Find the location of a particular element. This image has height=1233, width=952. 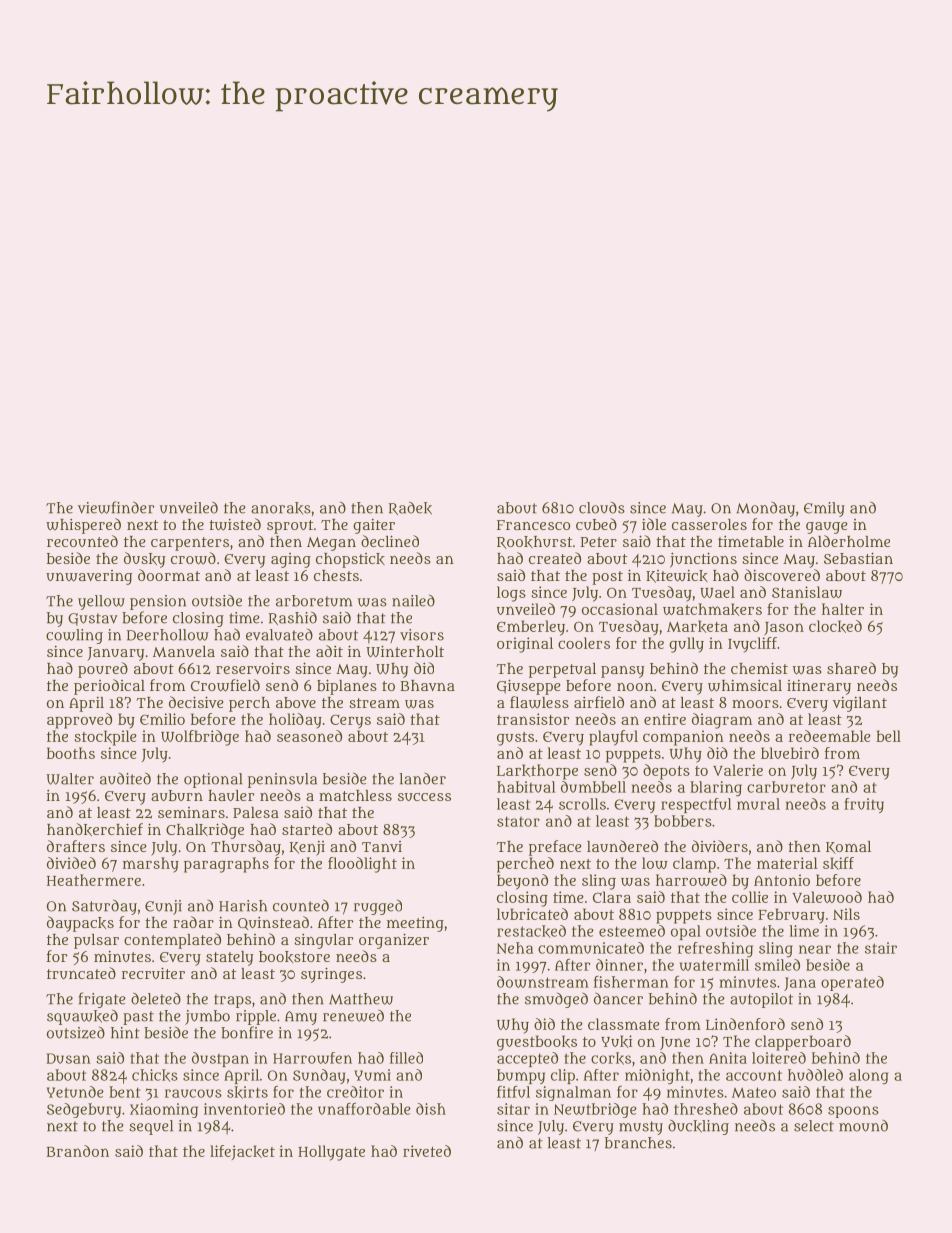

Manuela is located at coordinates (184, 651).
